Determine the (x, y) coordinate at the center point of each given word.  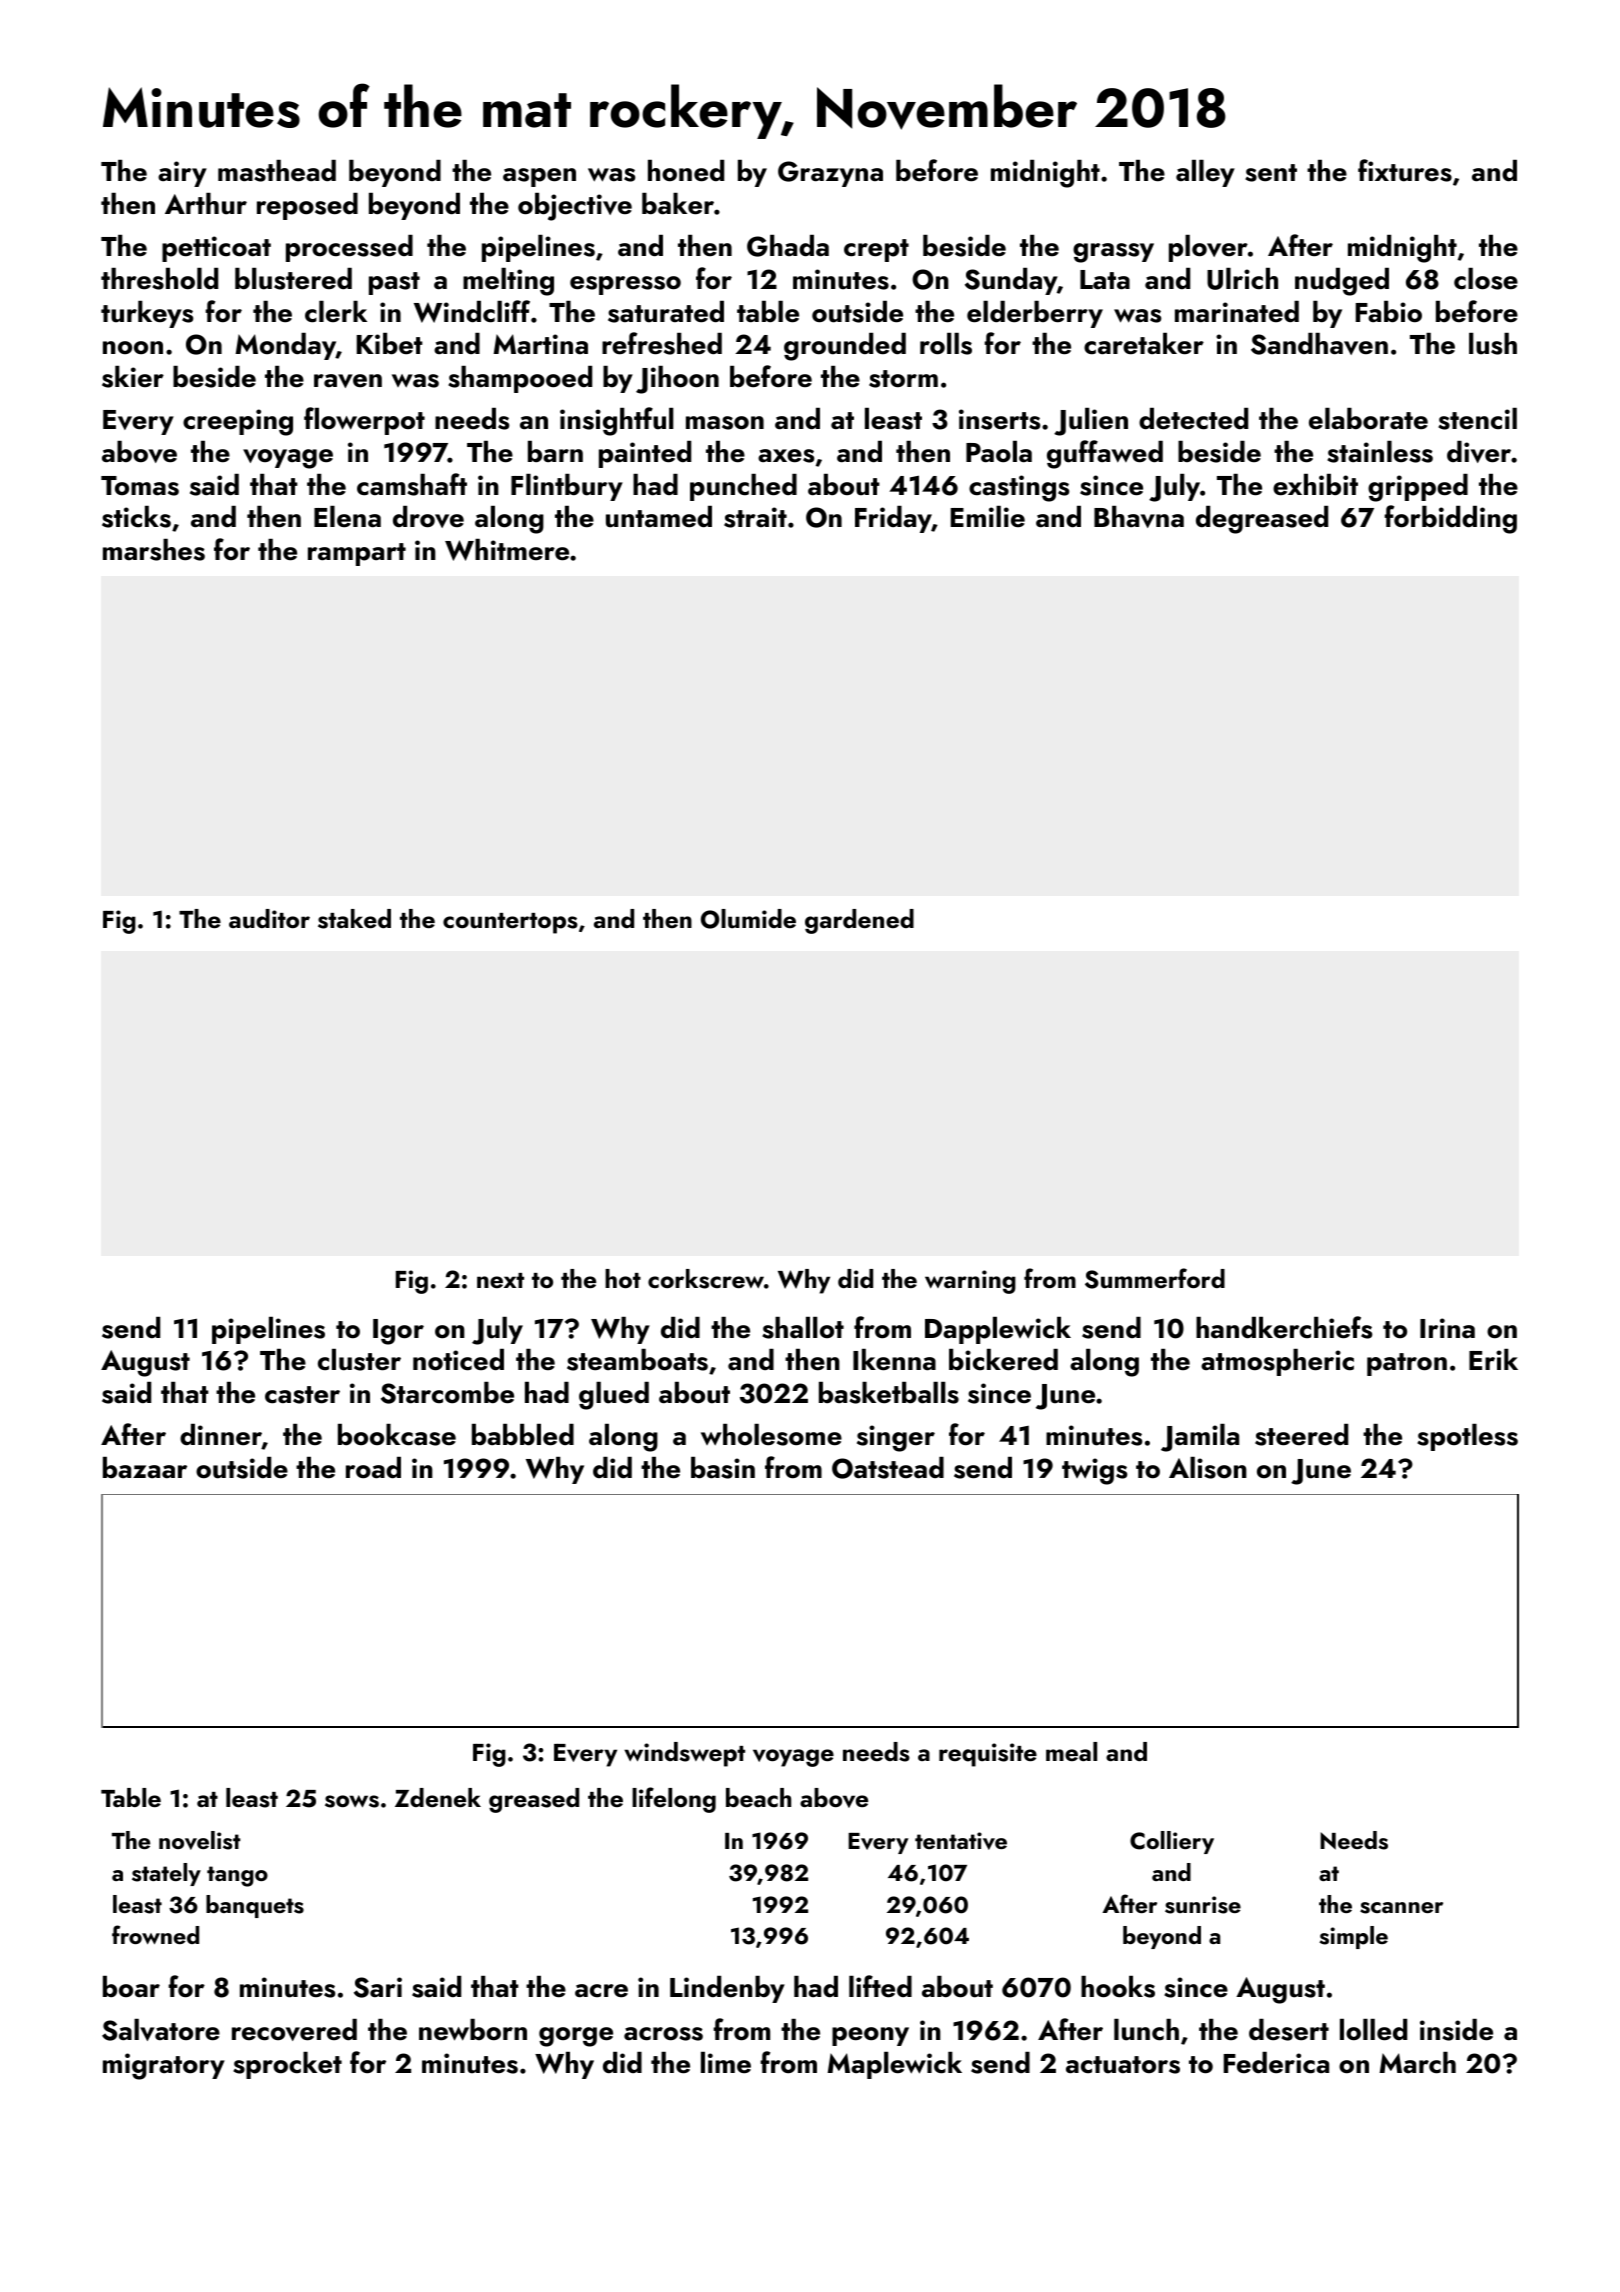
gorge (576, 2037)
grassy (1113, 253)
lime (726, 2063)
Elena (347, 517)
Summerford (1155, 1278)
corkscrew (706, 1279)
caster (302, 1395)
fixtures (1405, 170)
